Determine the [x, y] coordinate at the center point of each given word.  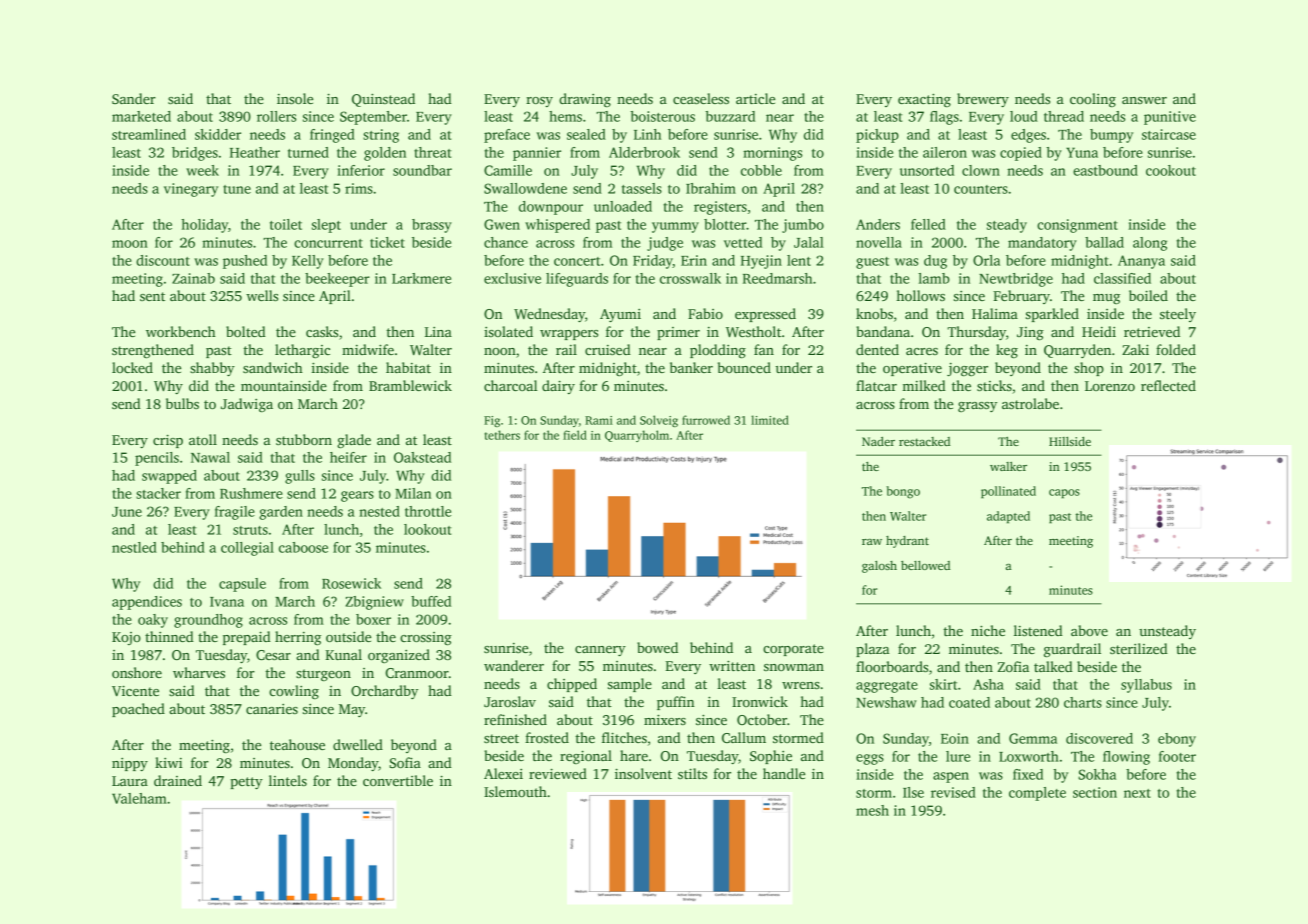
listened [1038, 630]
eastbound [1105, 170]
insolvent [643, 773]
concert [577, 261]
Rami [599, 420]
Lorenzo [1110, 386]
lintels [288, 780]
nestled [134, 547]
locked [132, 367]
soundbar [422, 170]
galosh [879, 567]
